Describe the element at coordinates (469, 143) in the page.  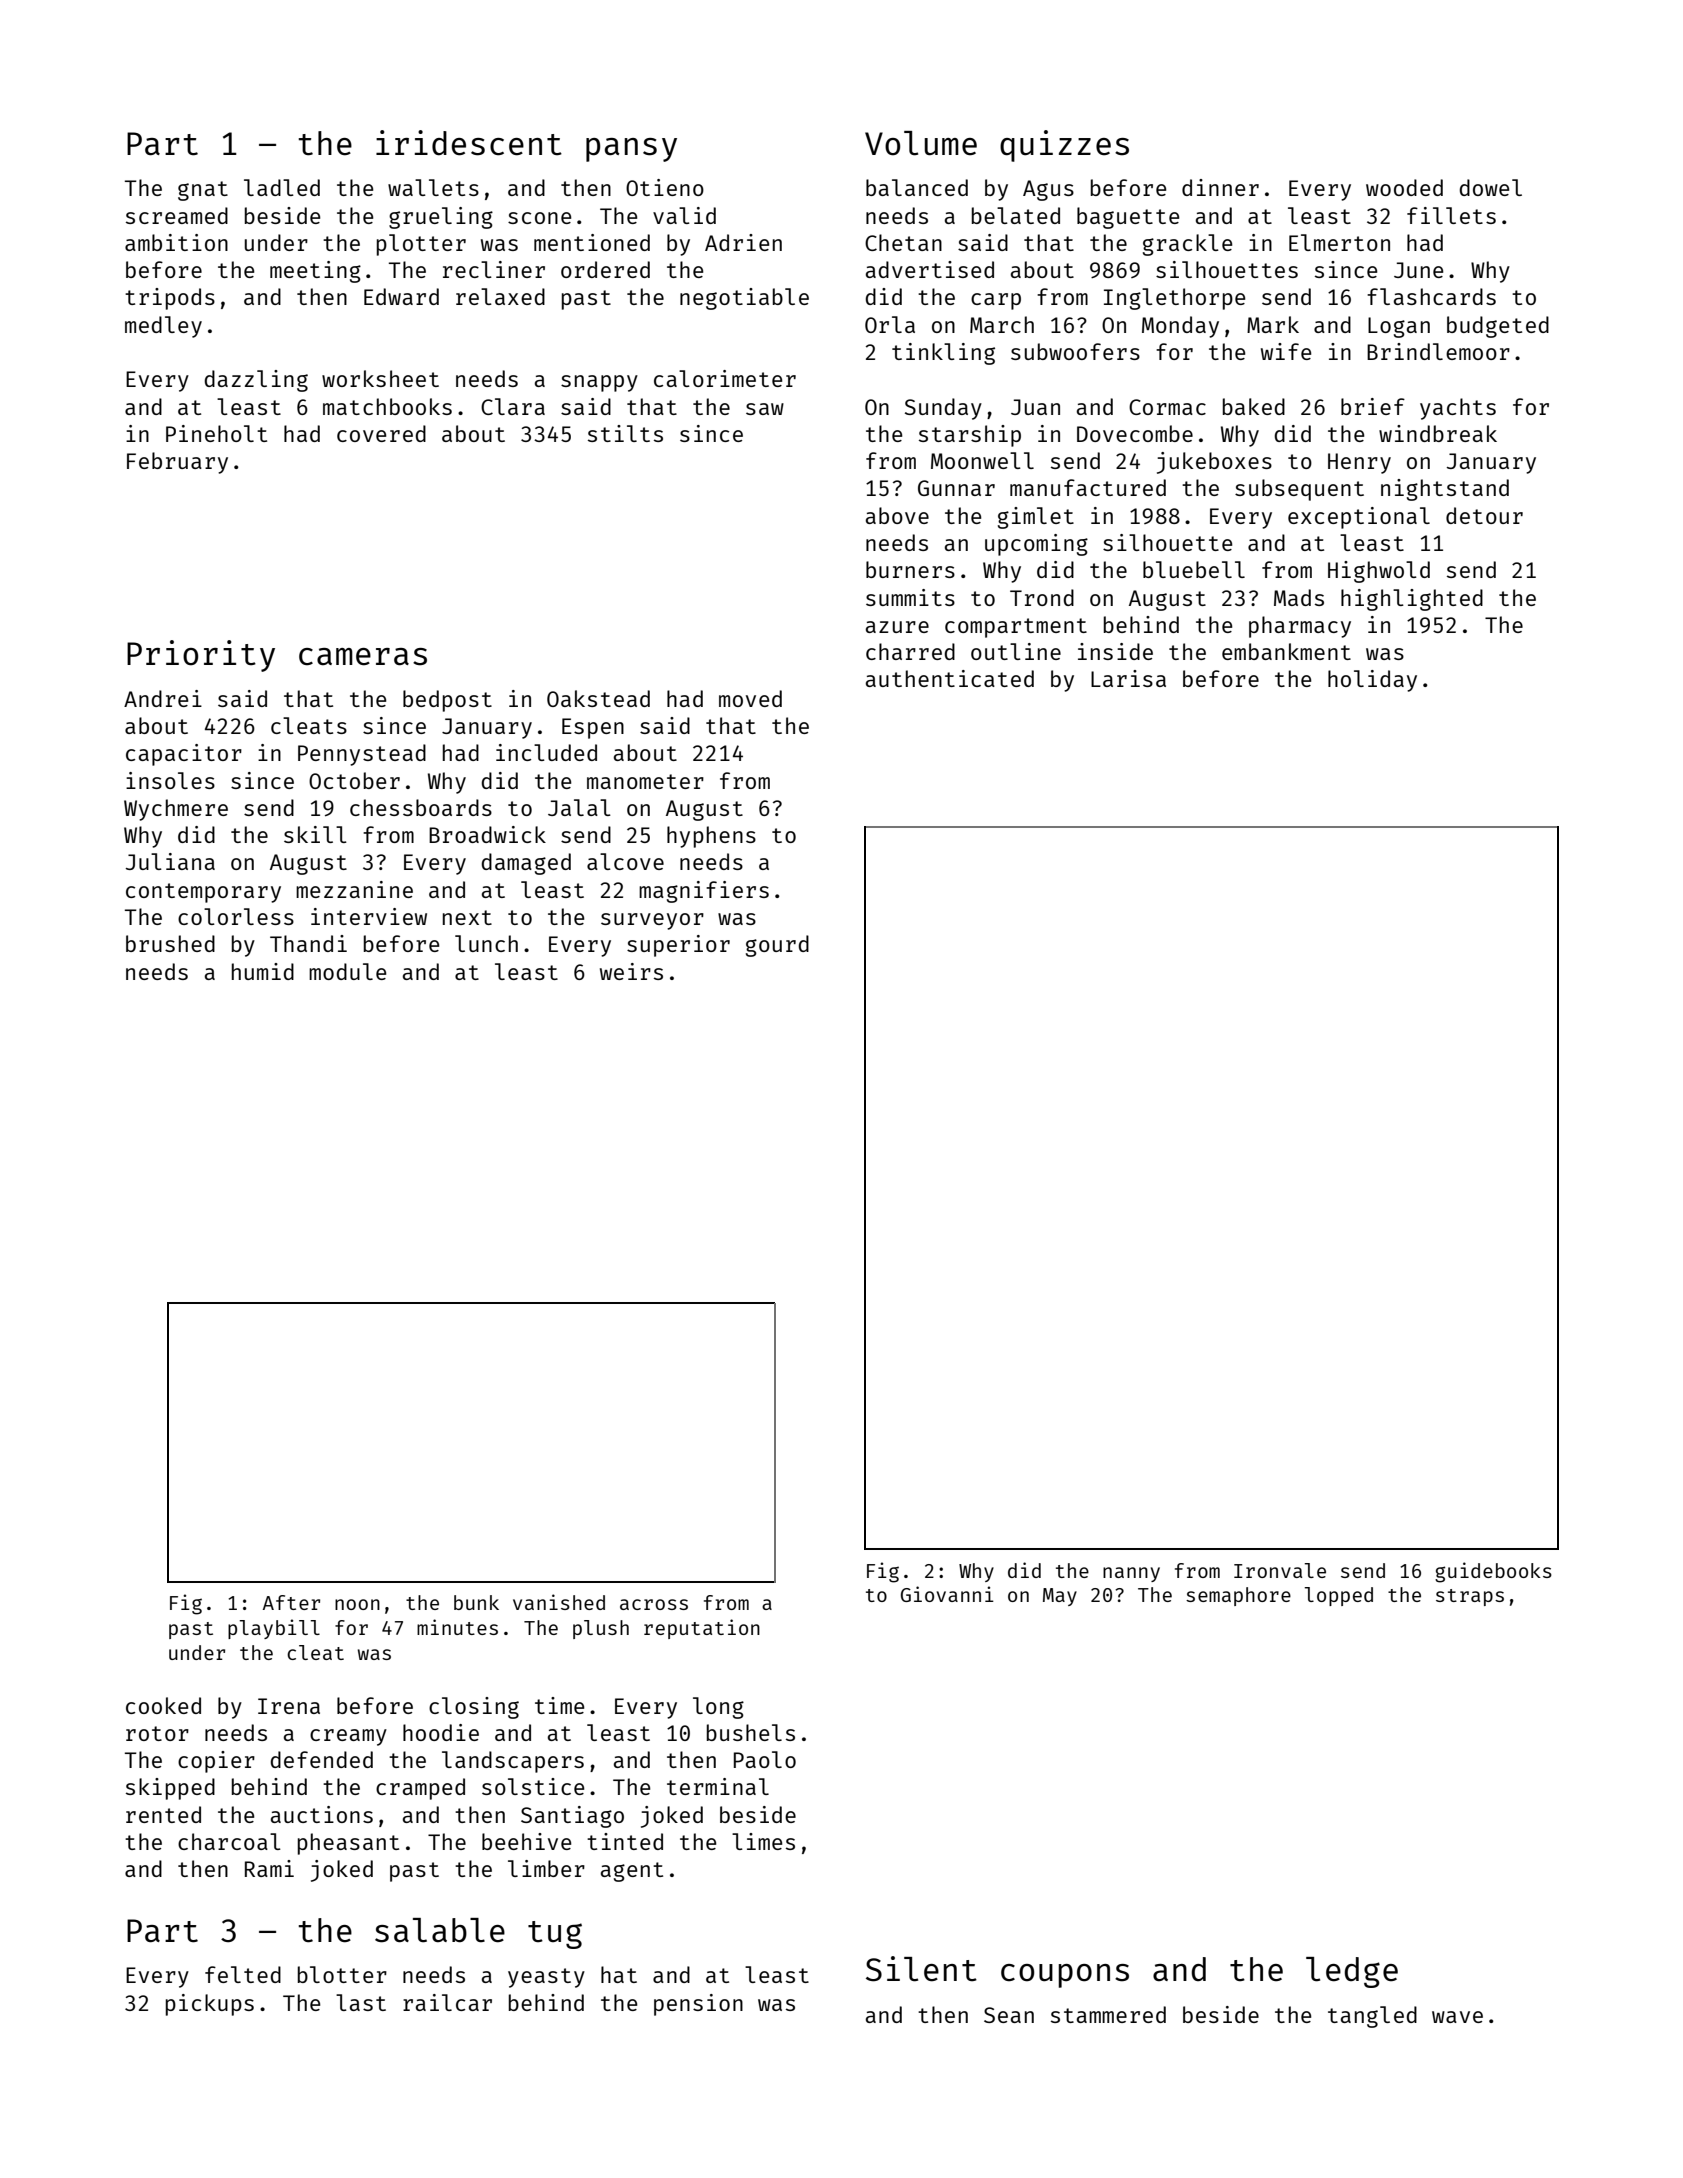
I see `iridescent` at that location.
